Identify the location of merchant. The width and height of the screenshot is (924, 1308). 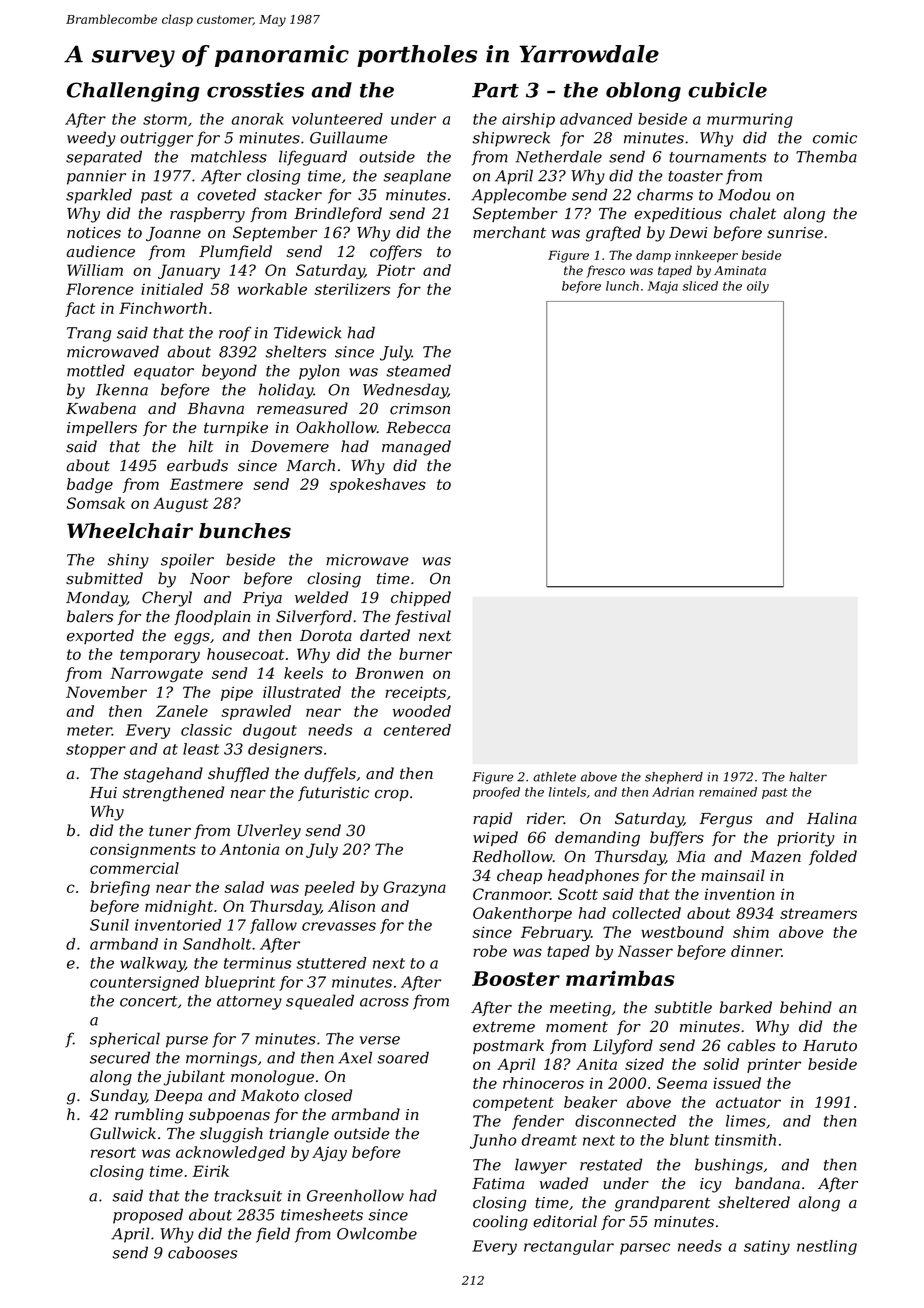
(509, 232).
